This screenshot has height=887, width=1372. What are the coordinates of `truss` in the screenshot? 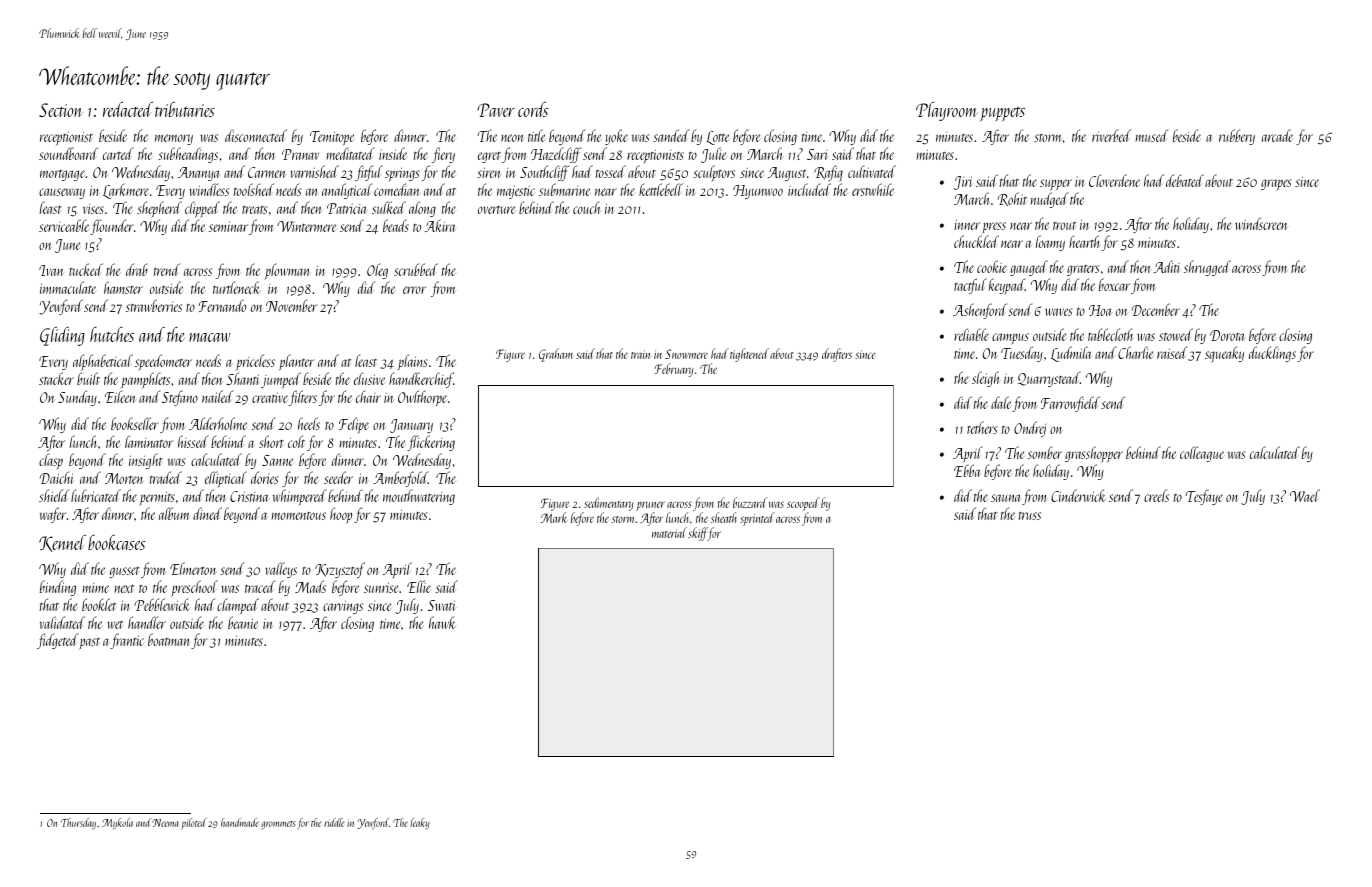 It's located at (1030, 516).
